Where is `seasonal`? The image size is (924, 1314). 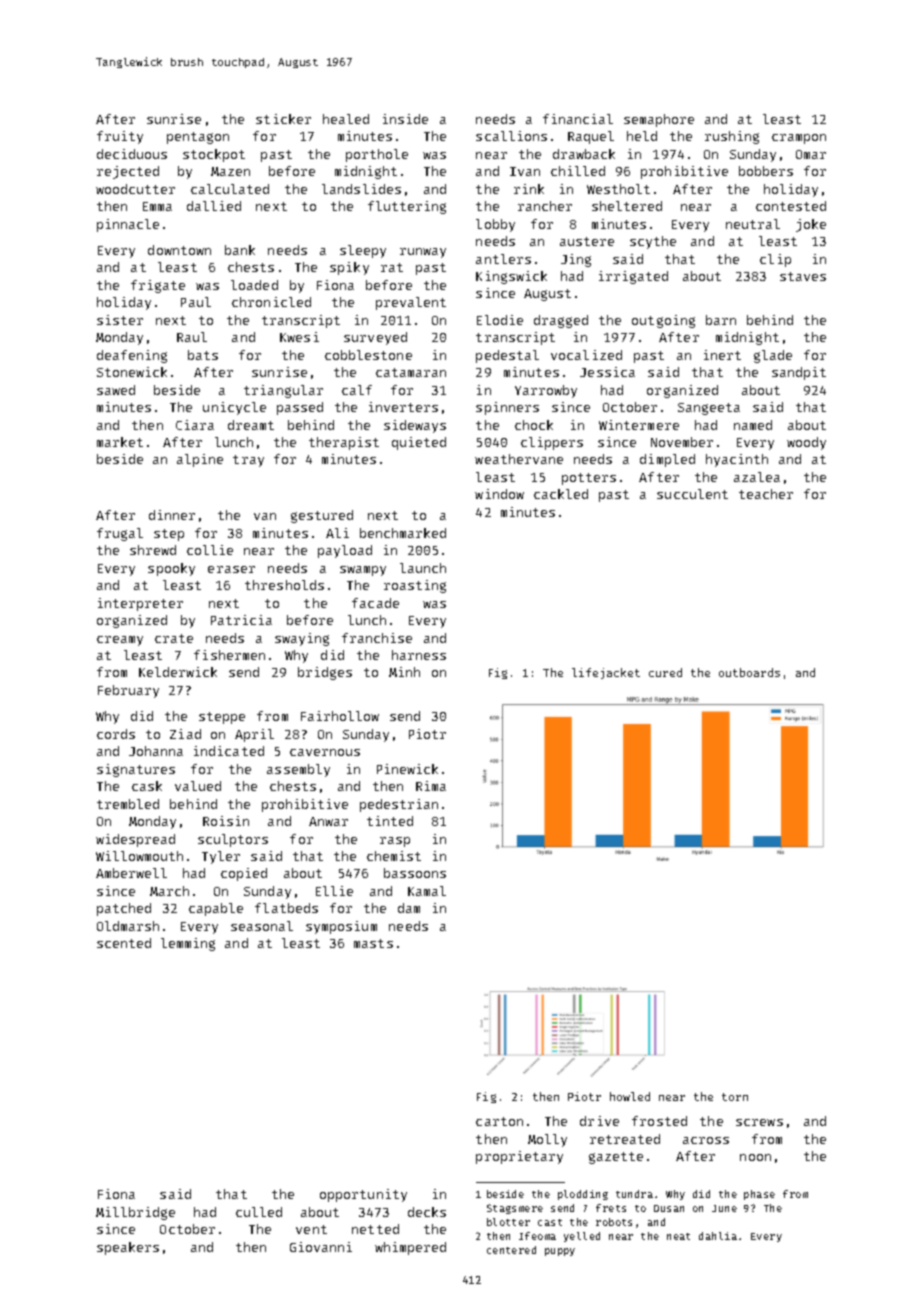 seasonal is located at coordinates (262, 926).
